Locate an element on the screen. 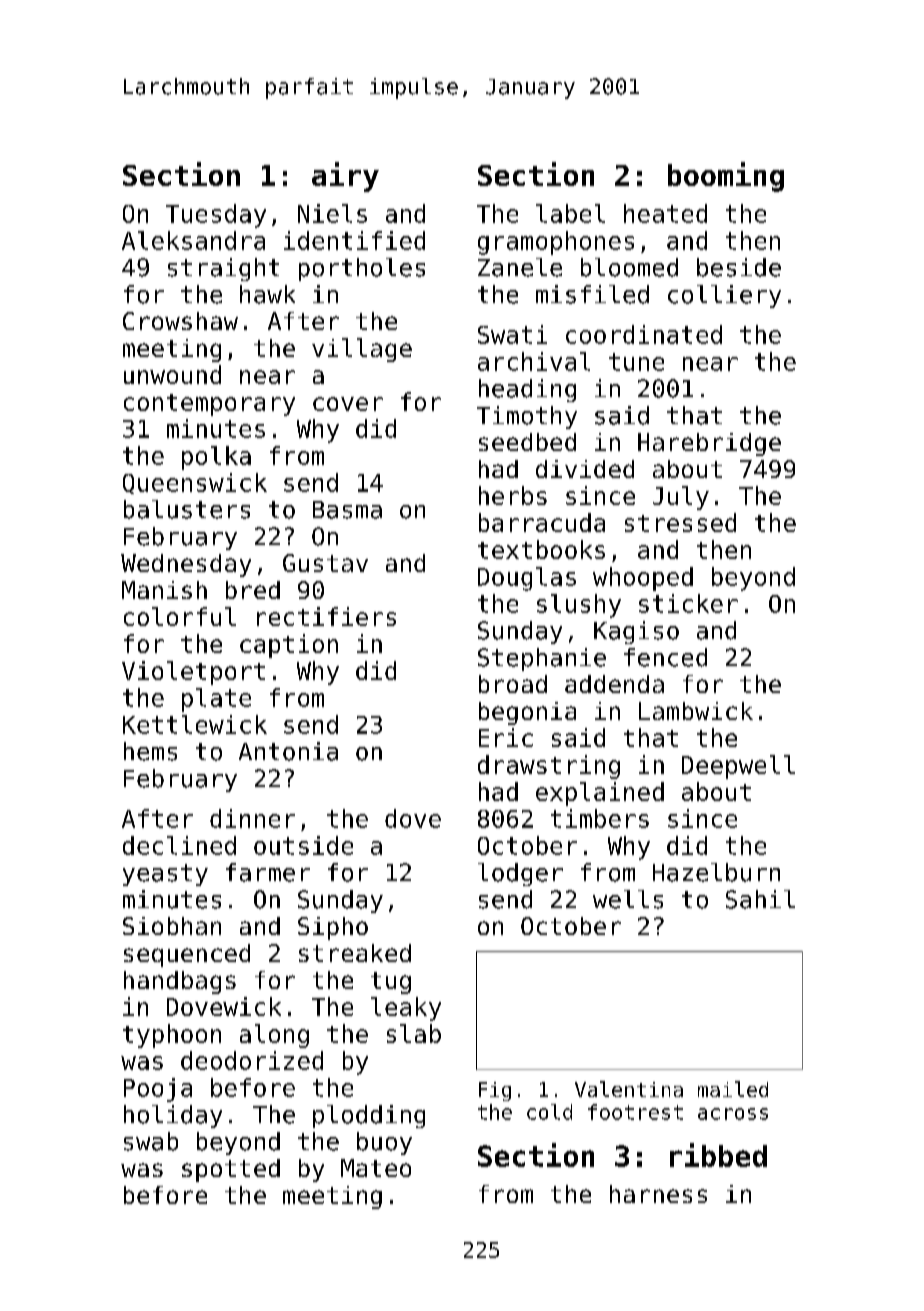 The image size is (924, 1311). Sipho is located at coordinates (333, 928).
